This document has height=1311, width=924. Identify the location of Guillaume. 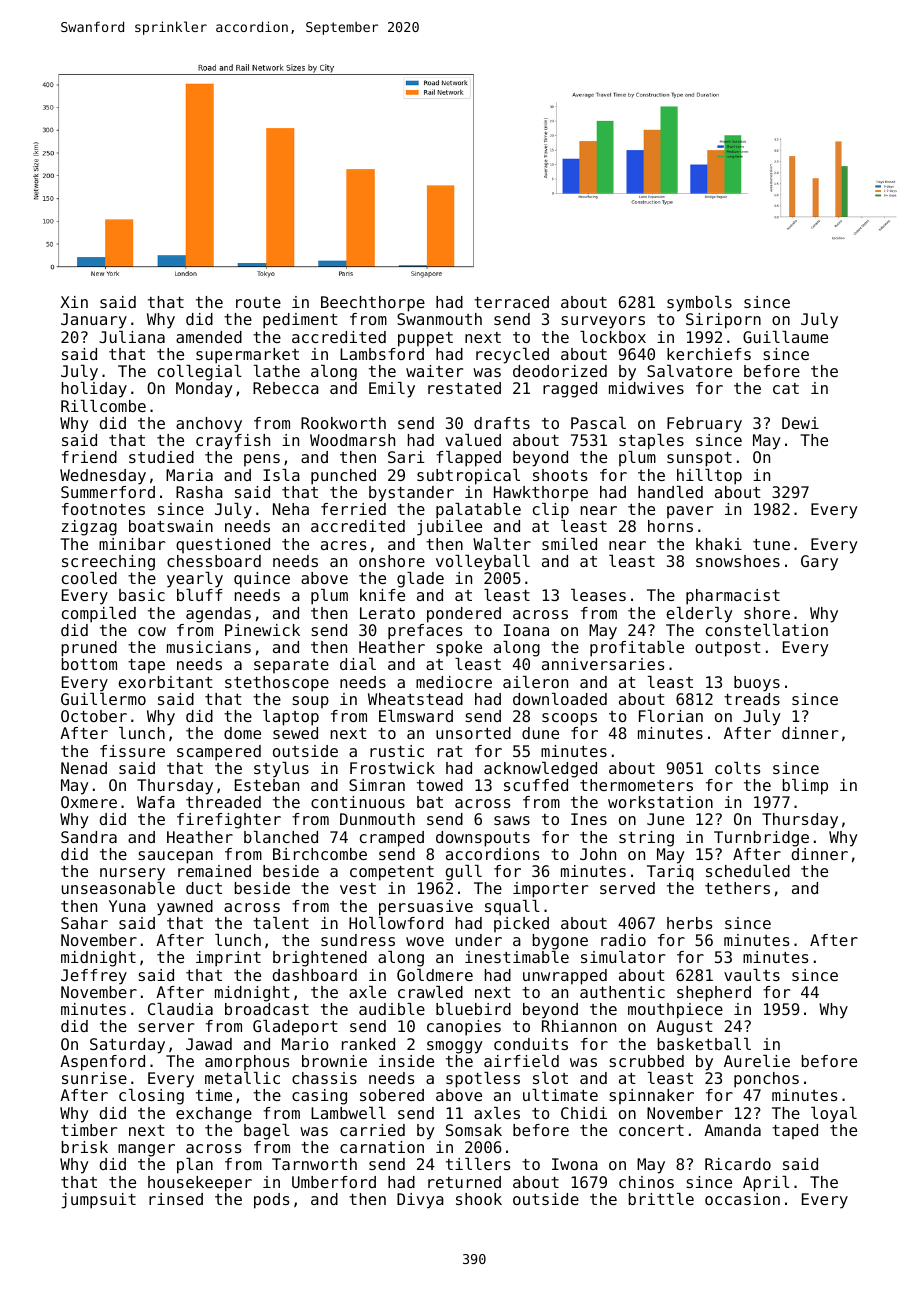
(785, 337).
